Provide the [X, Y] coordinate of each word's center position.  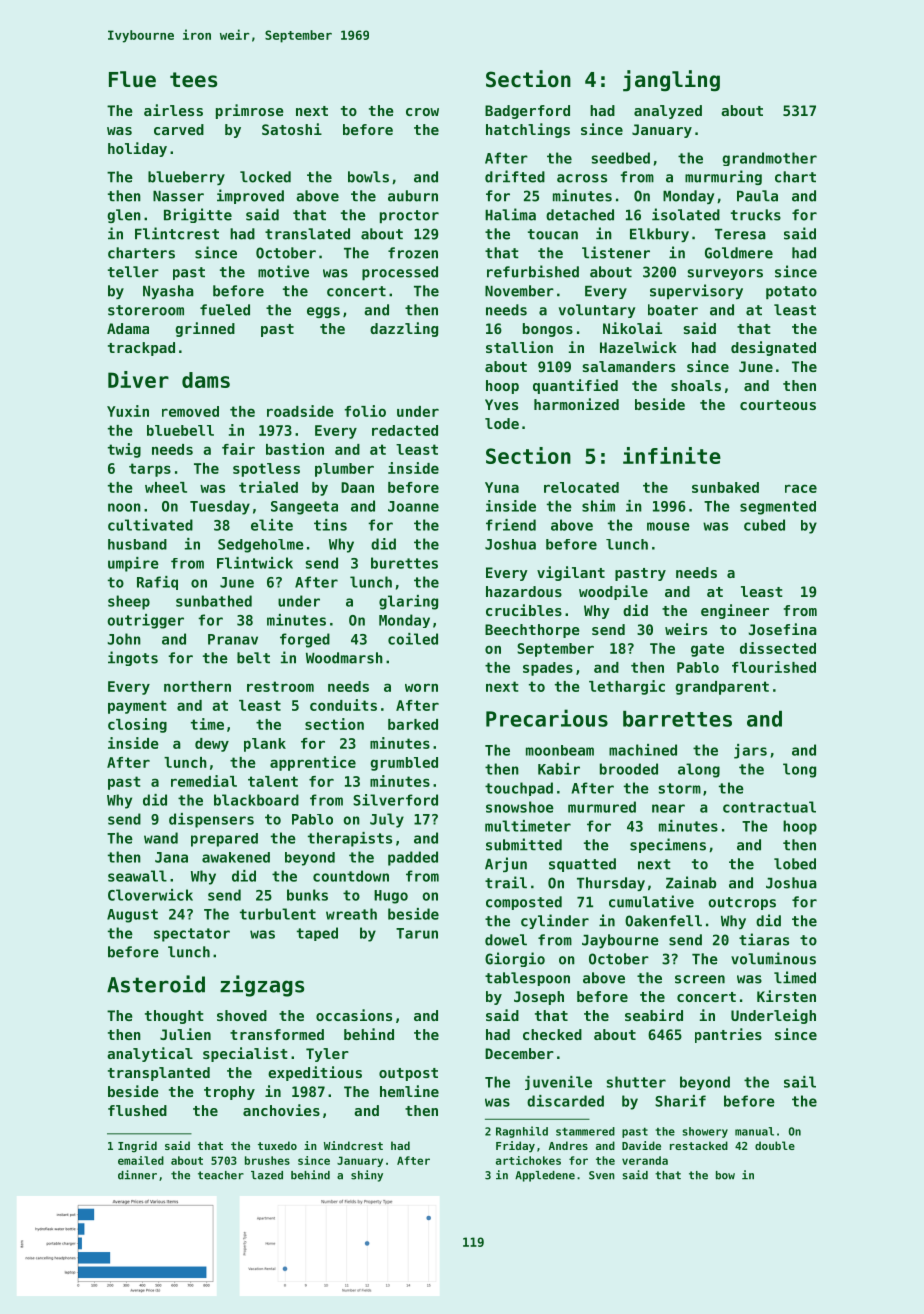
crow [422, 112]
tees [193, 80]
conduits [343, 705]
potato [791, 292]
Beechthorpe [532, 631]
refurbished [533, 271]
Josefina [783, 629]
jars [750, 751]
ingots [133, 658]
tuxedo [277, 1145]
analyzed [668, 112]
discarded [565, 1101]
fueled [225, 310]
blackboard [256, 800]
